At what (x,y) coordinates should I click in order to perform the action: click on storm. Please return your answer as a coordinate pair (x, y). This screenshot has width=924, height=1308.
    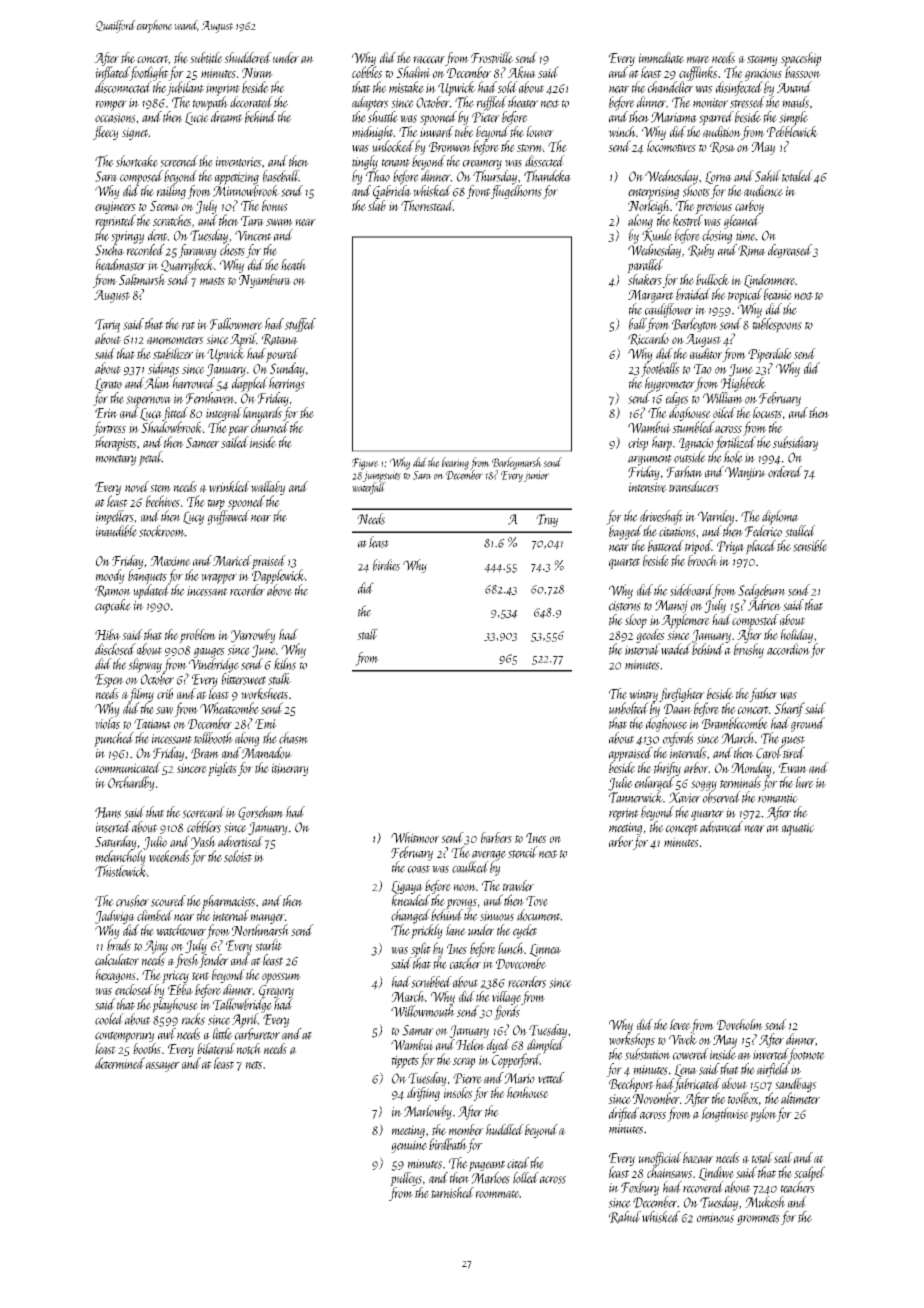
    Looking at the image, I should click on (530, 148).
